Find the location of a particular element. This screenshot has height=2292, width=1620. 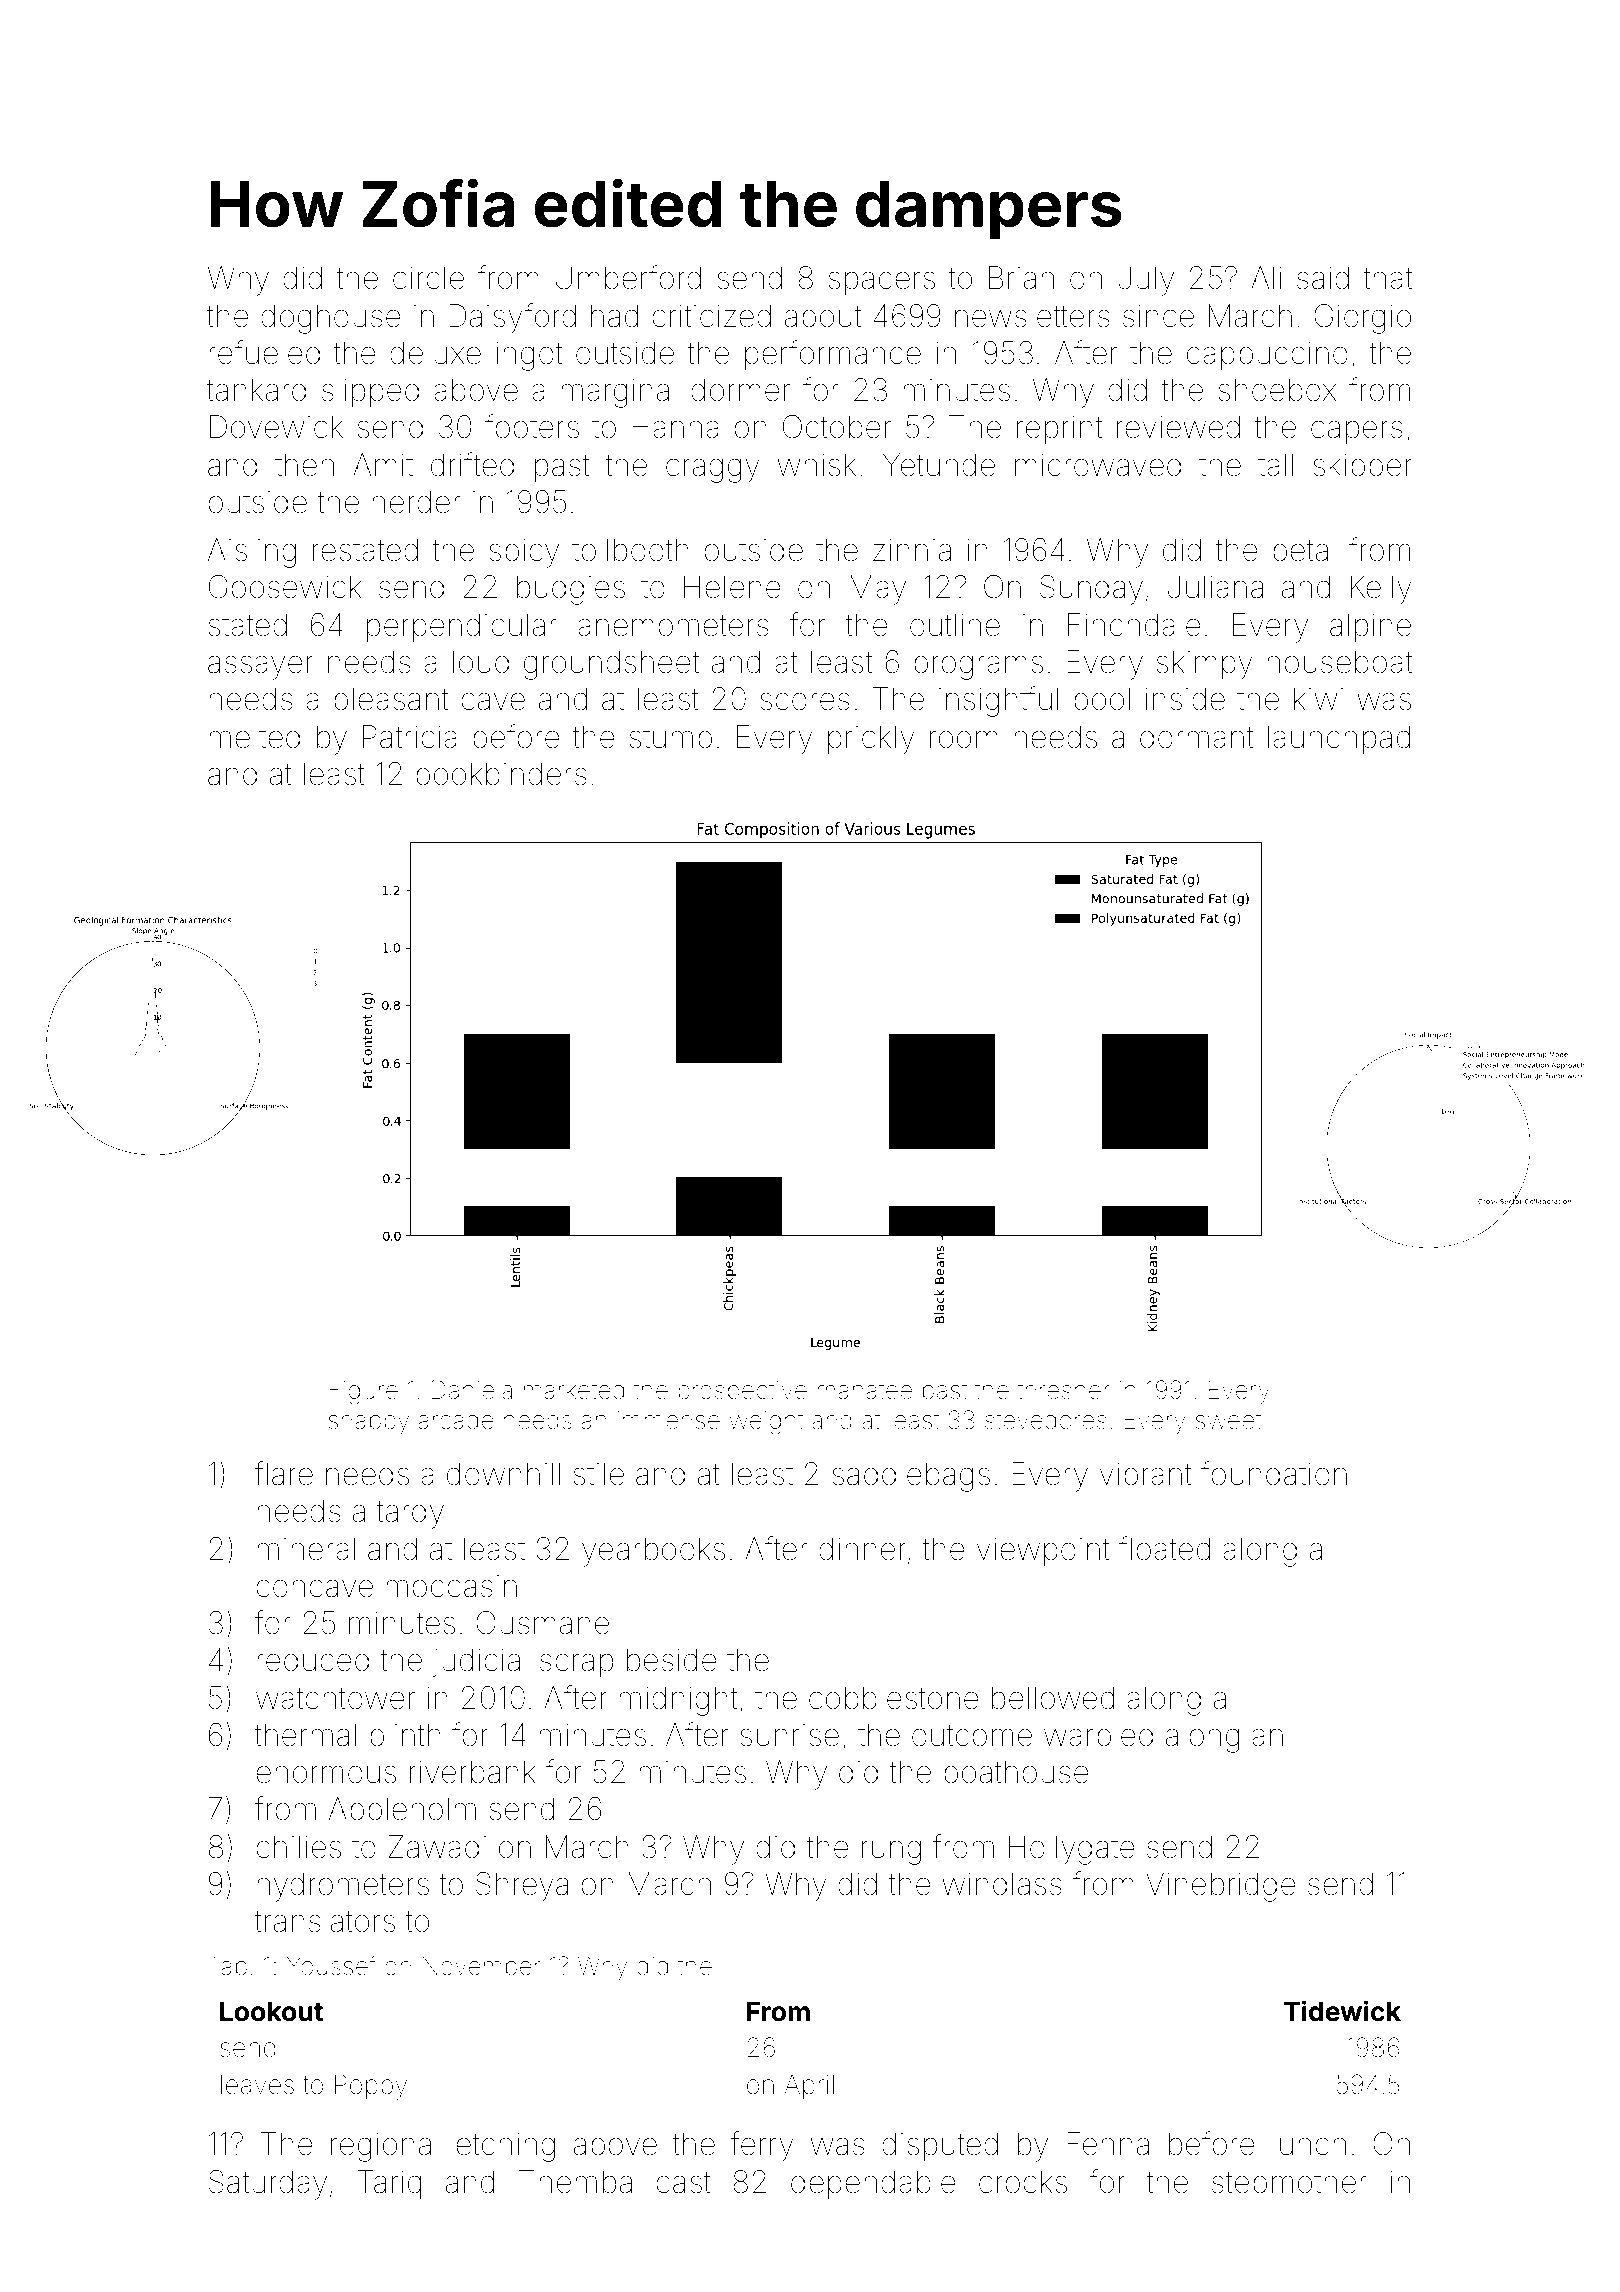

dependable is located at coordinates (873, 2184).
